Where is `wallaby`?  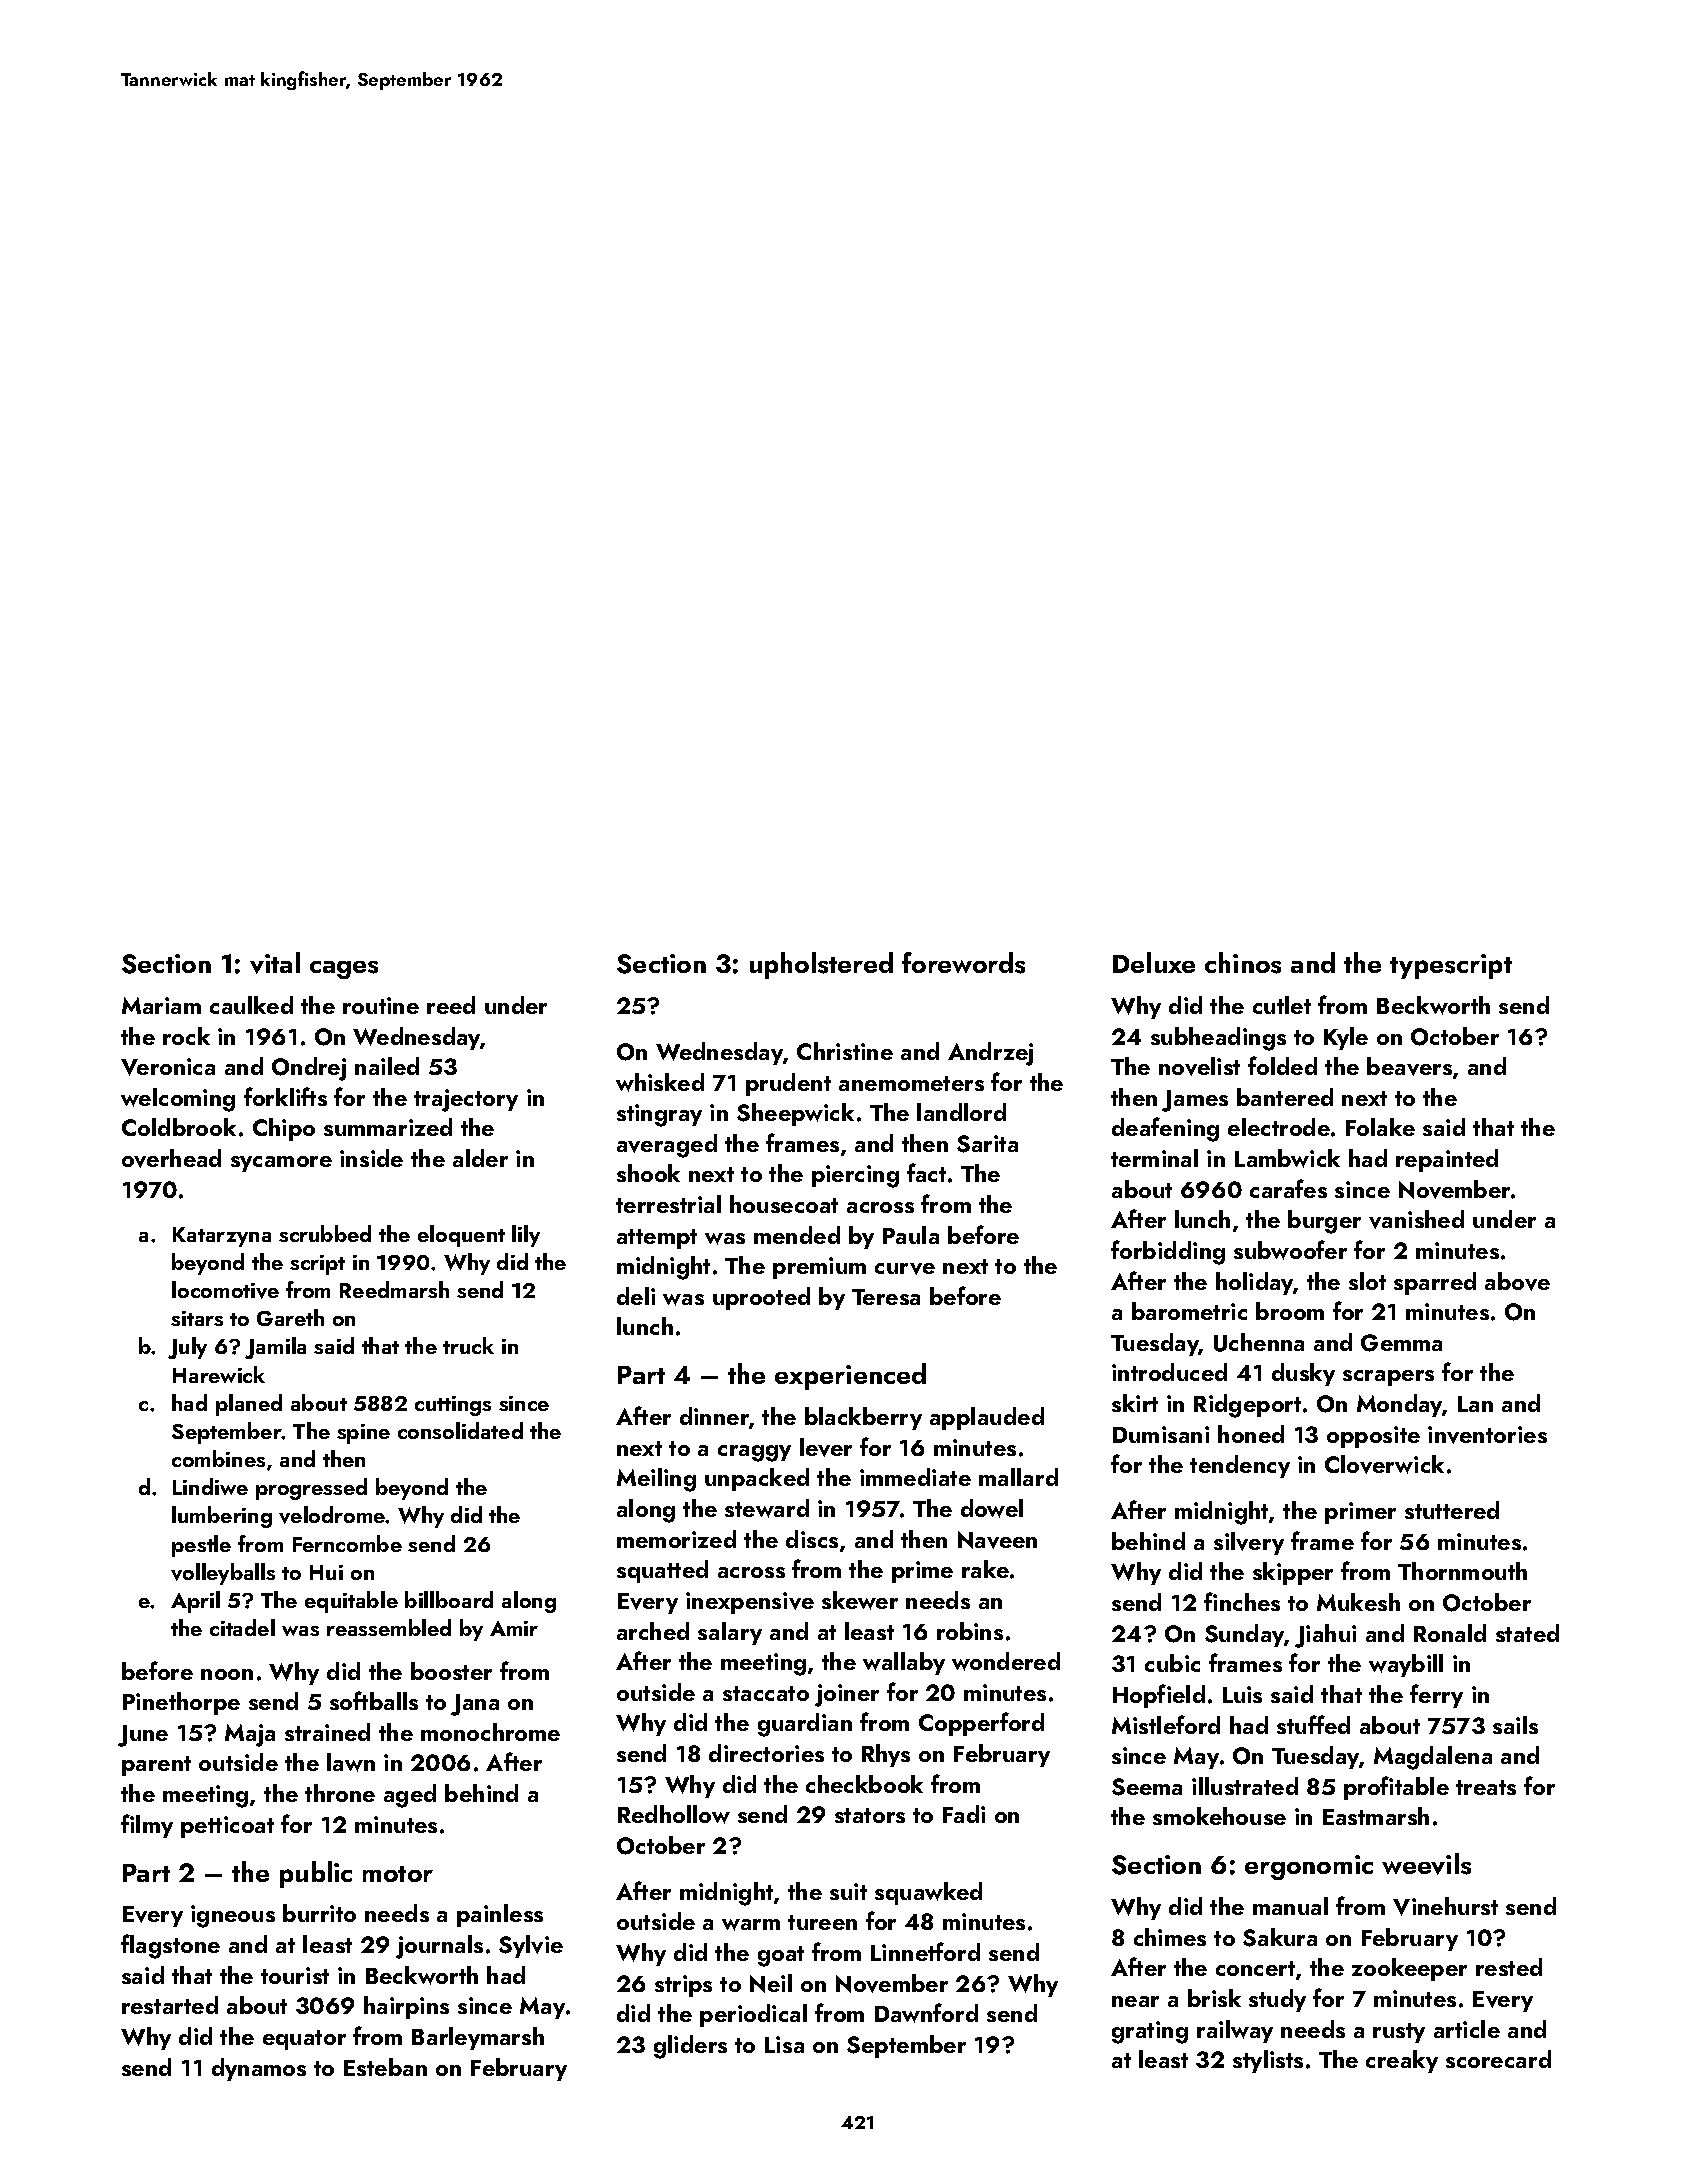
wallaby is located at coordinates (904, 1663).
